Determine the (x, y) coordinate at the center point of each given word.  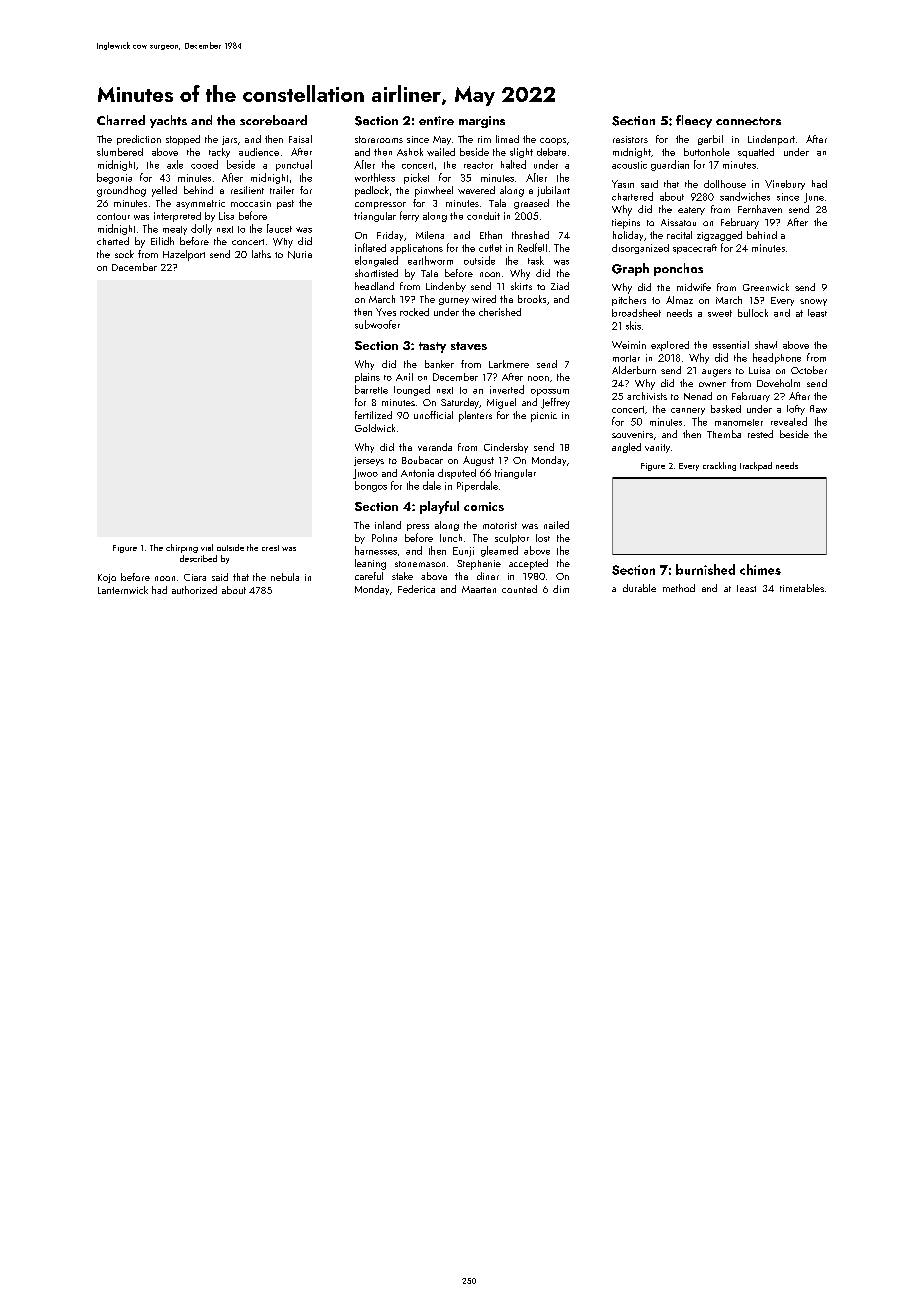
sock (124, 254)
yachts (168, 121)
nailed (556, 525)
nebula (285, 577)
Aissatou (678, 222)
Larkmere (509, 364)
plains (367, 378)
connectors (748, 121)
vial (207, 547)
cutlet (490, 248)
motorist (500, 525)
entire (436, 120)
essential (731, 345)
